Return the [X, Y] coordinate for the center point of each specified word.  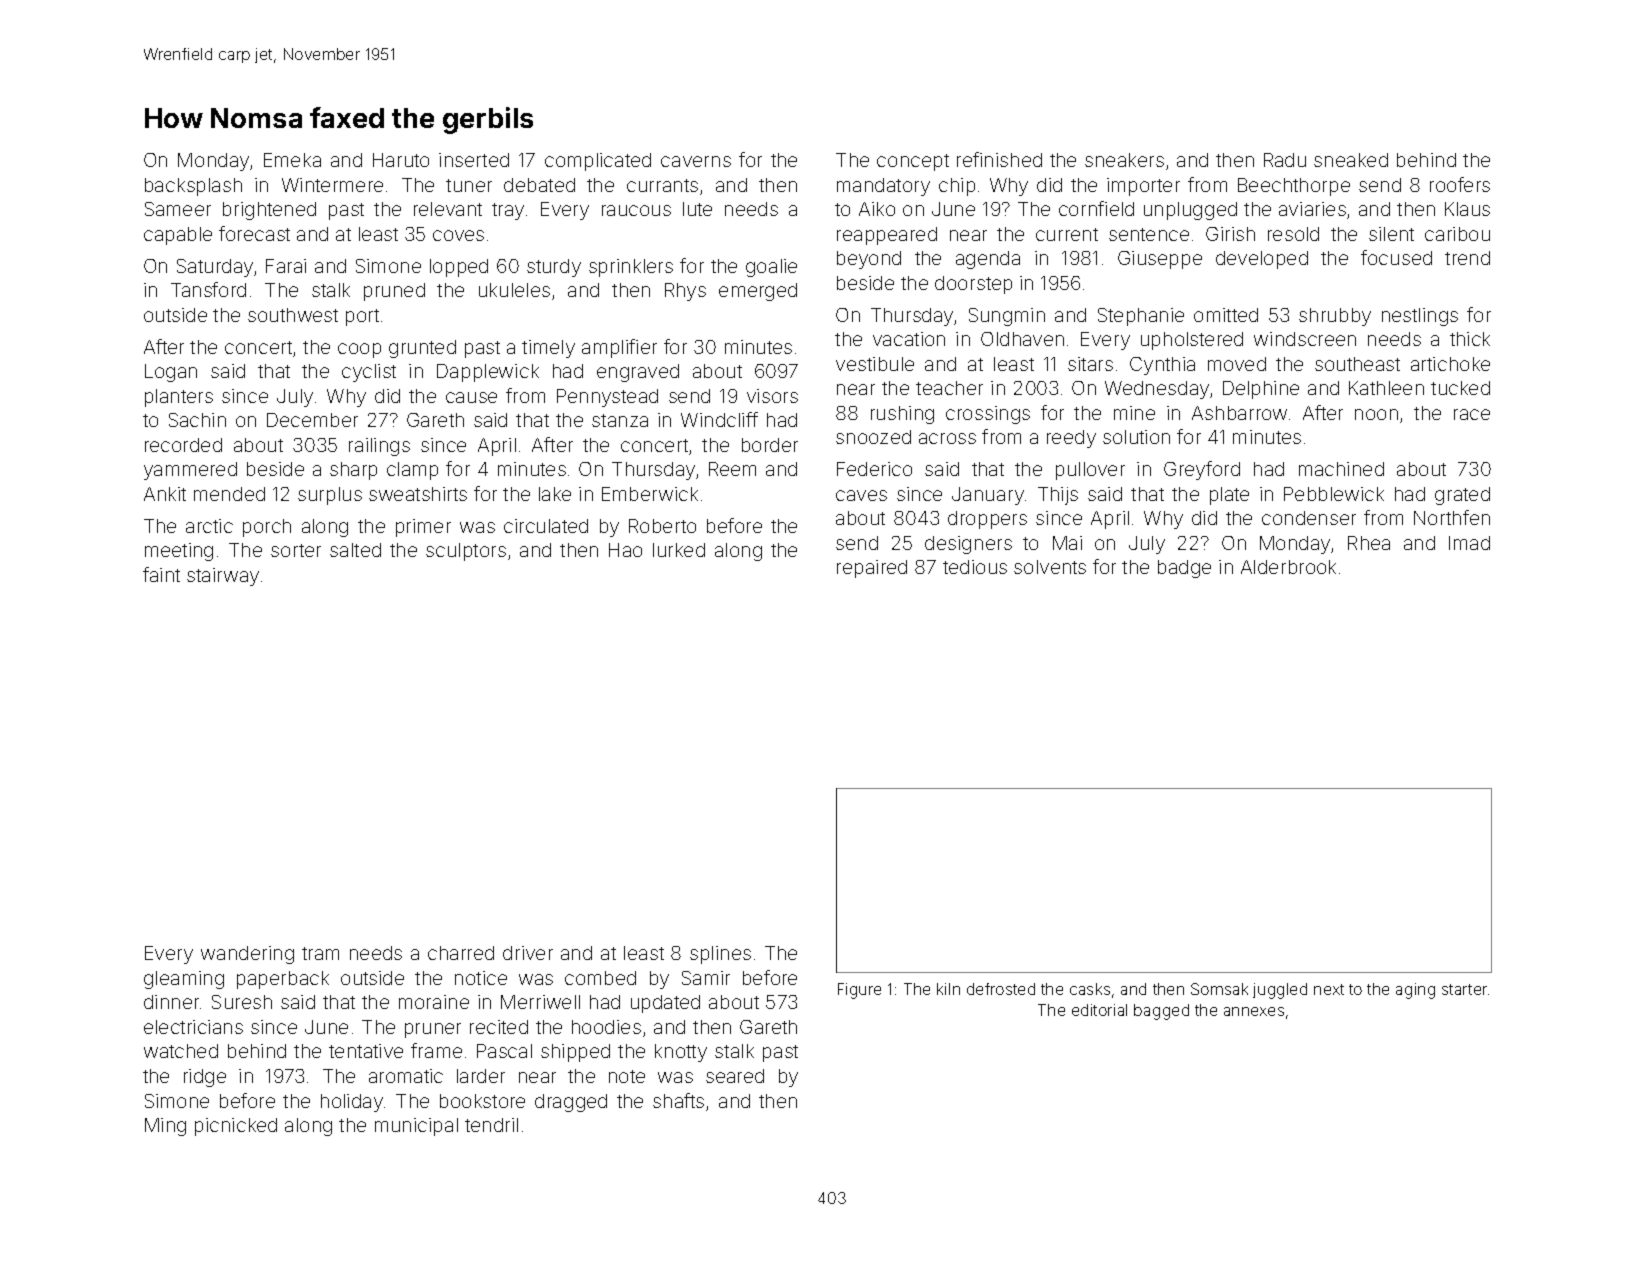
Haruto [401, 160]
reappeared [887, 236]
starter [1464, 989]
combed [600, 978]
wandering [247, 955]
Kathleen [1386, 388]
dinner [171, 1002]
